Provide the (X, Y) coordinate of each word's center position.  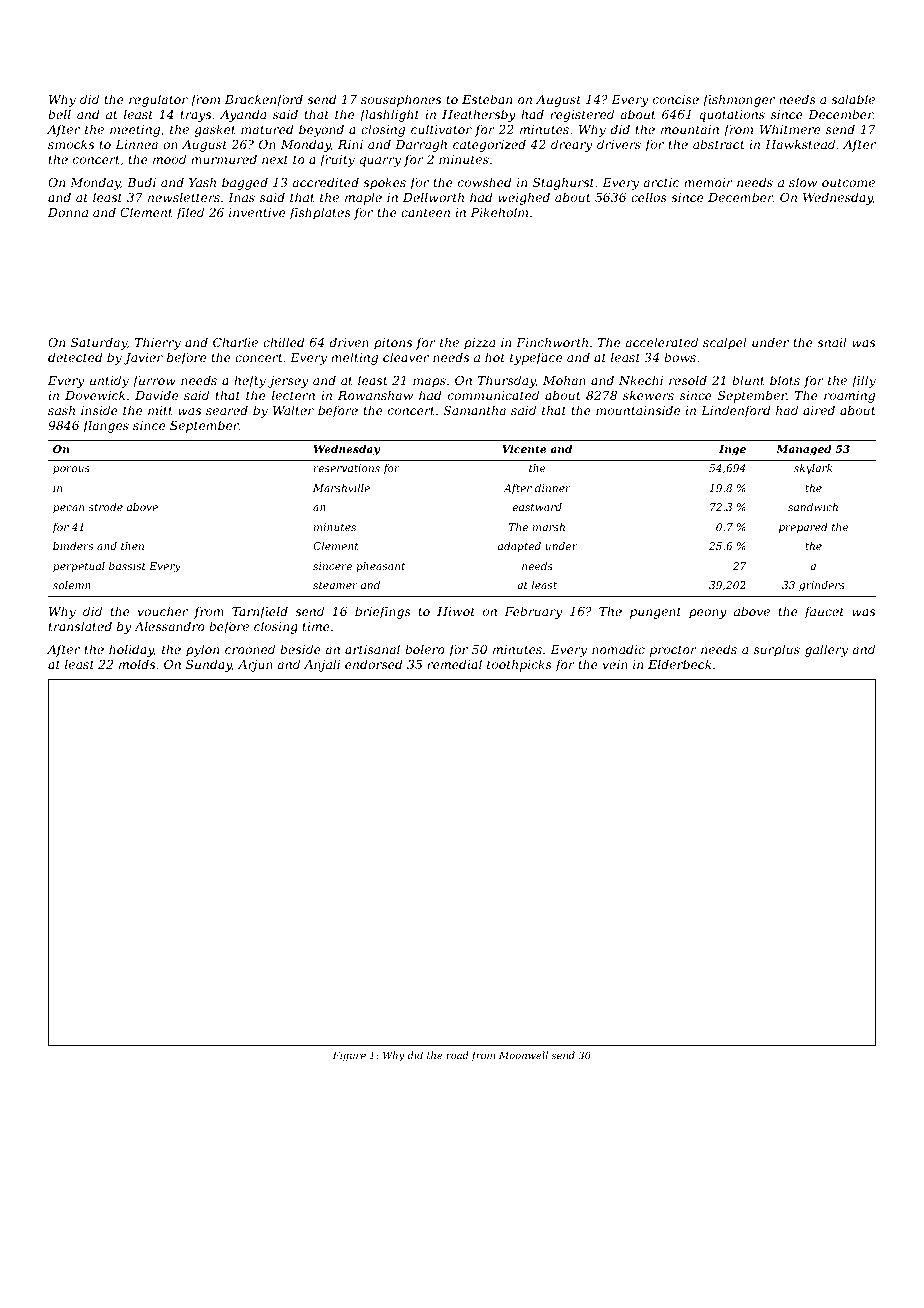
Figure (349, 1056)
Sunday (209, 665)
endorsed (374, 664)
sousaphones (401, 100)
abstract (719, 144)
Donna (68, 212)
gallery (826, 650)
